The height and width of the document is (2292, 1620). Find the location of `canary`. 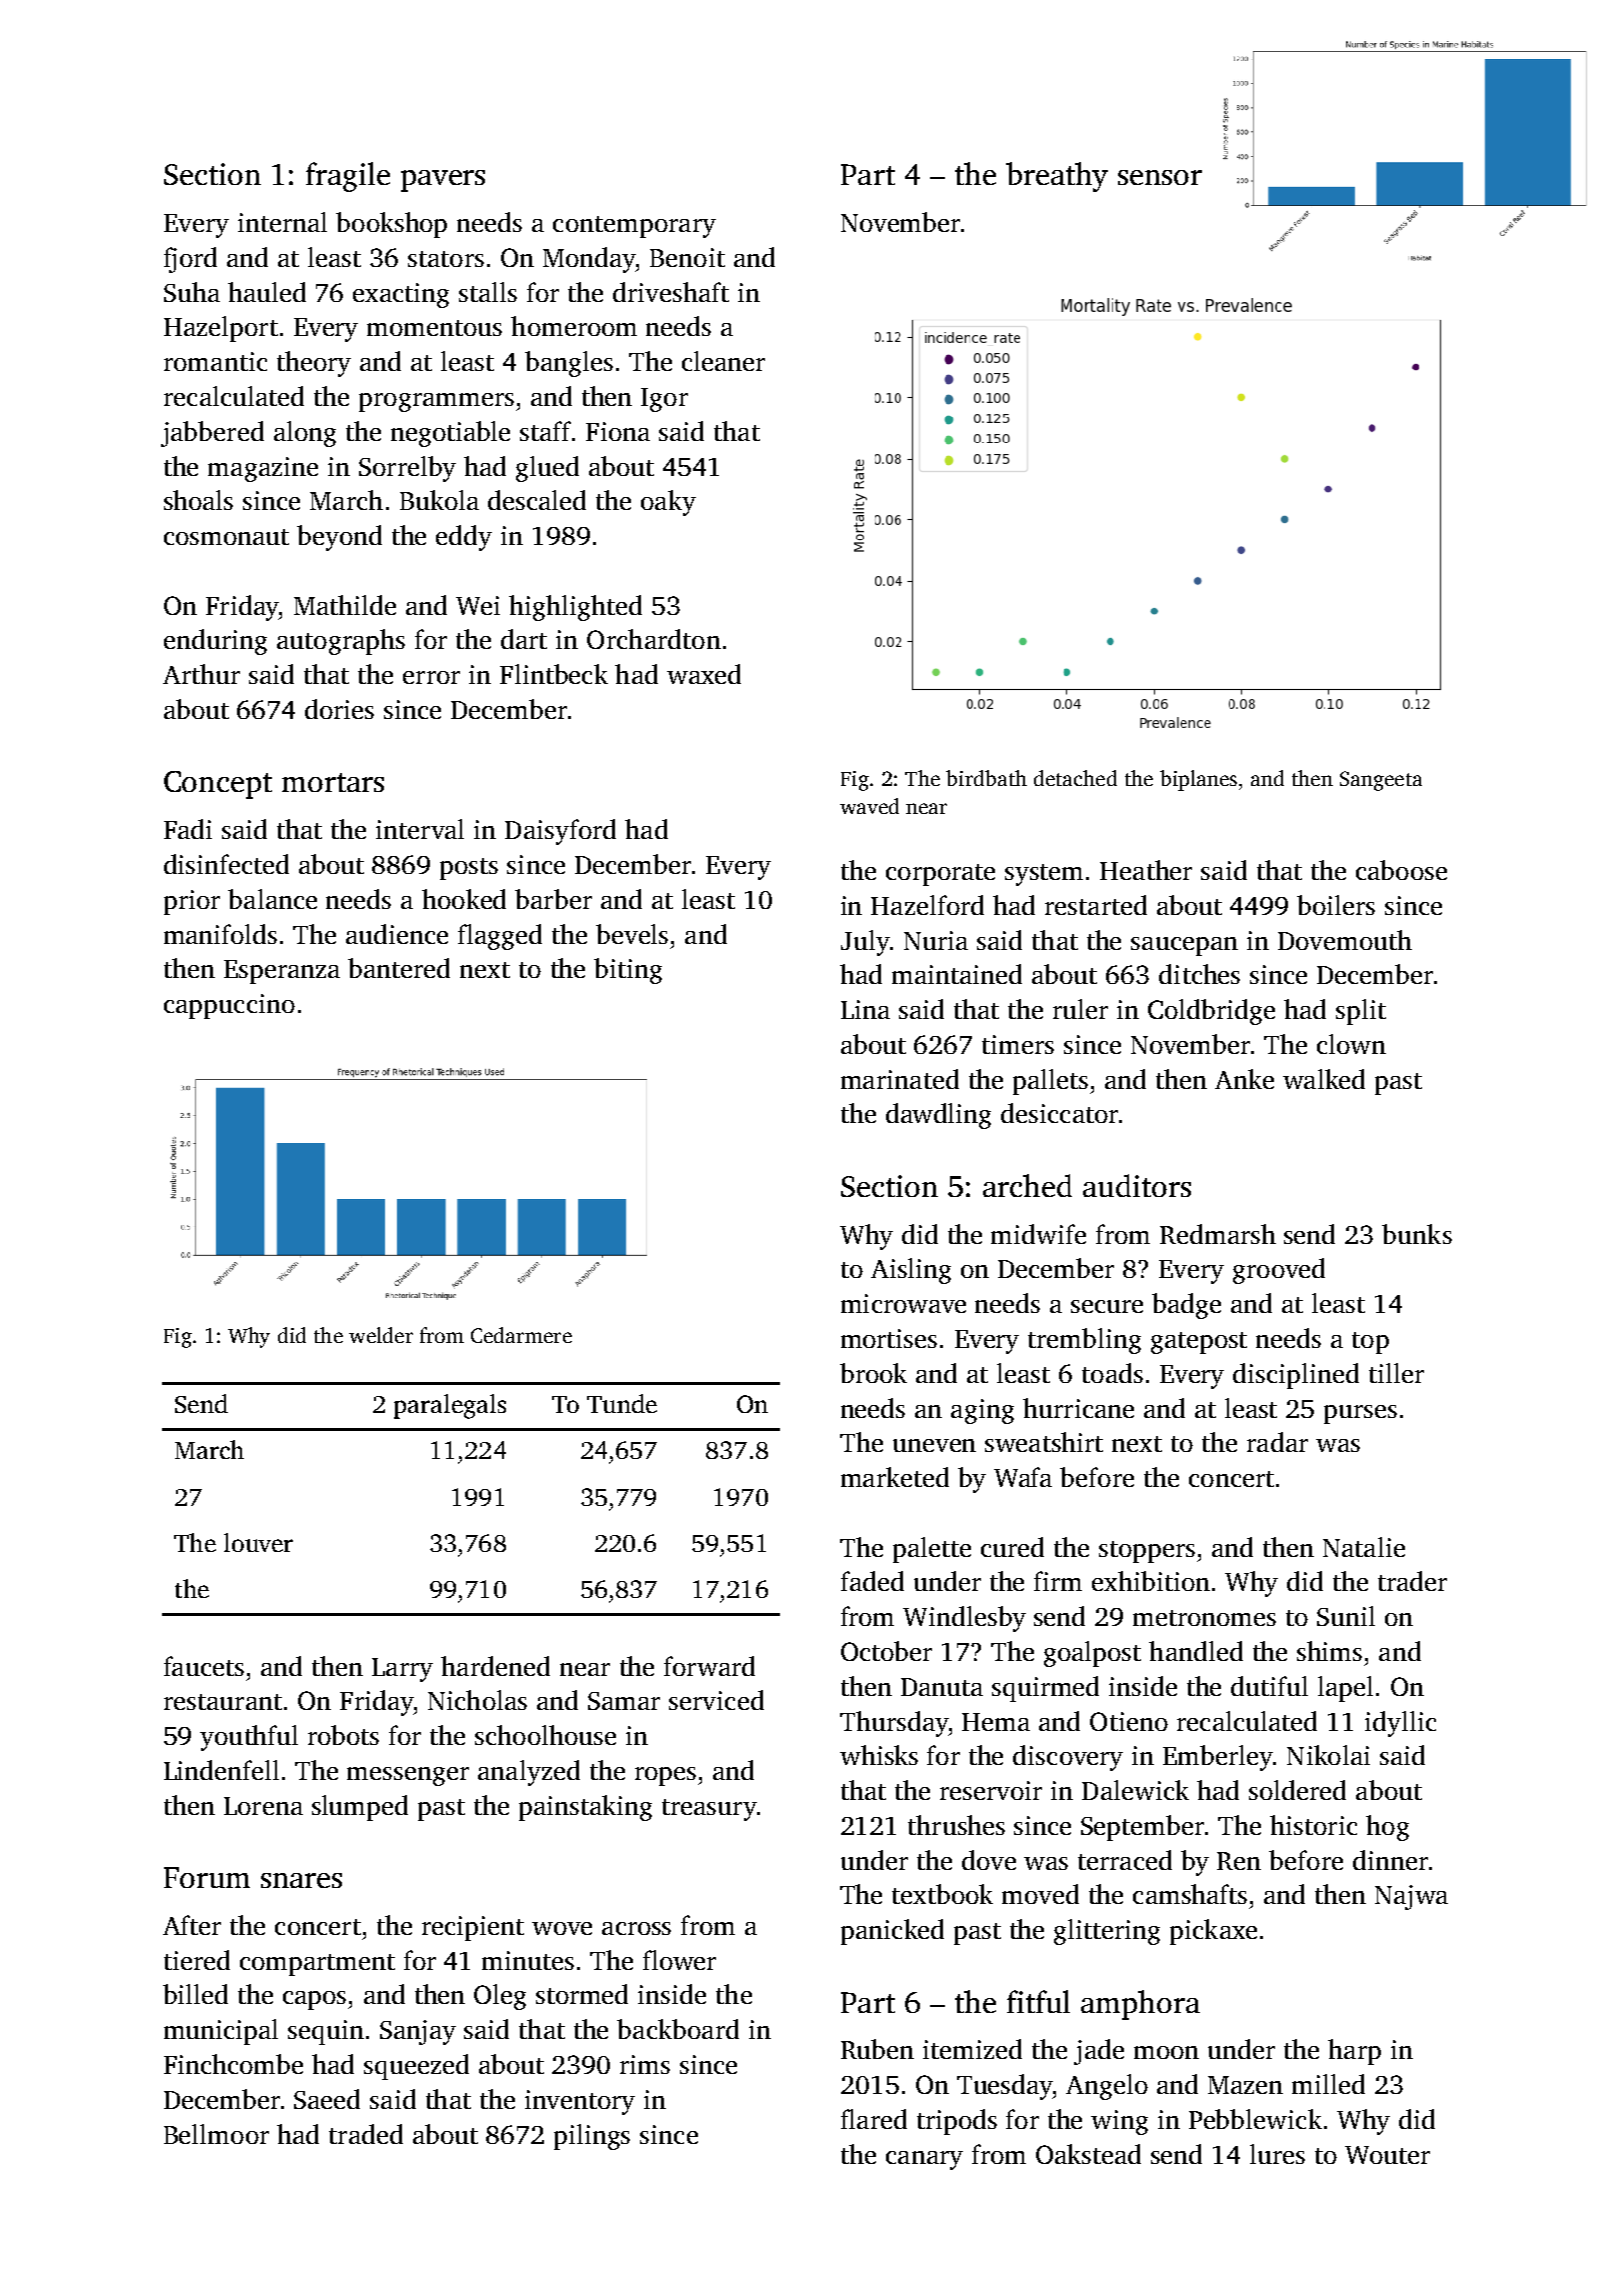

canary is located at coordinates (924, 2160).
